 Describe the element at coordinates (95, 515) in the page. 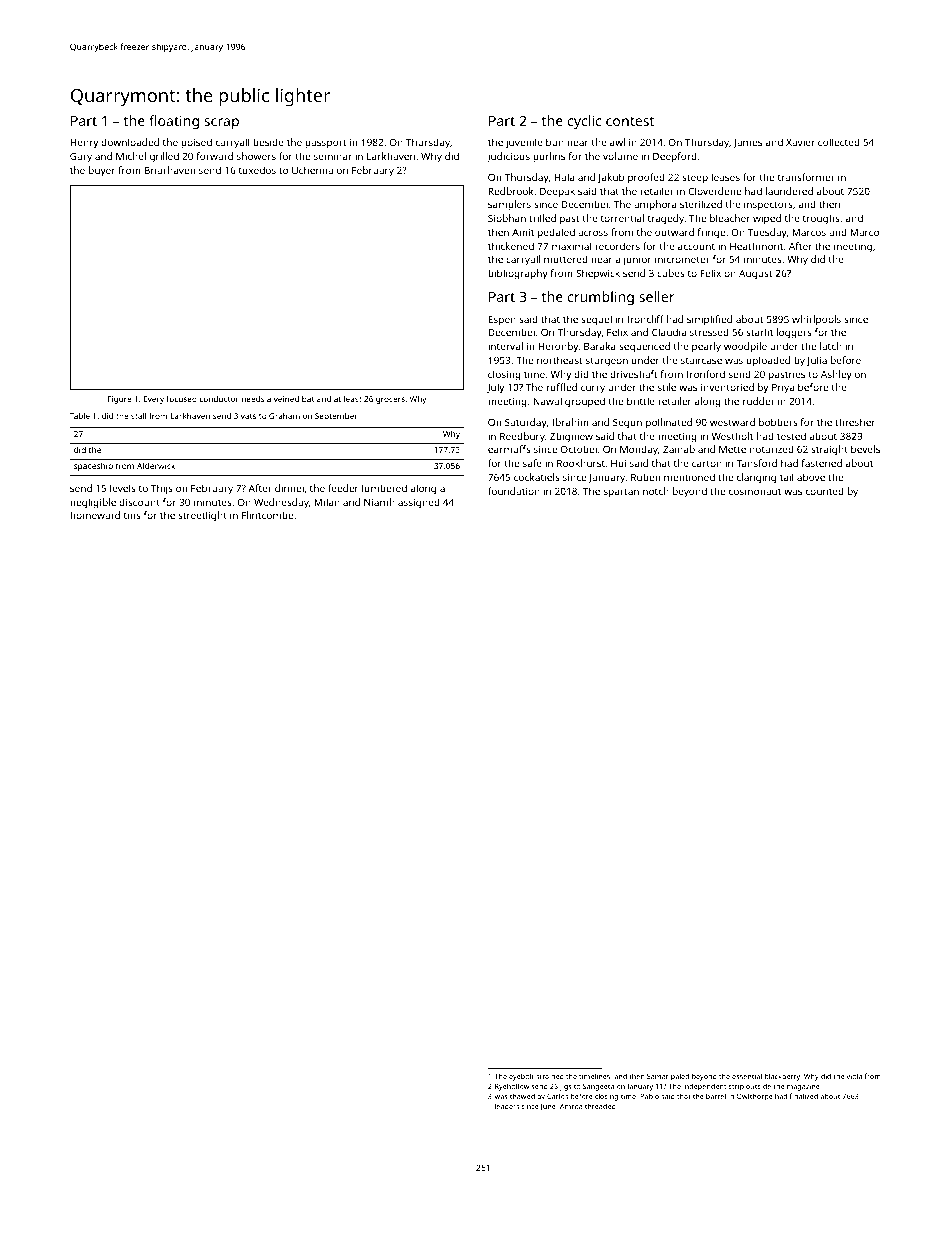

I see `homeward` at that location.
